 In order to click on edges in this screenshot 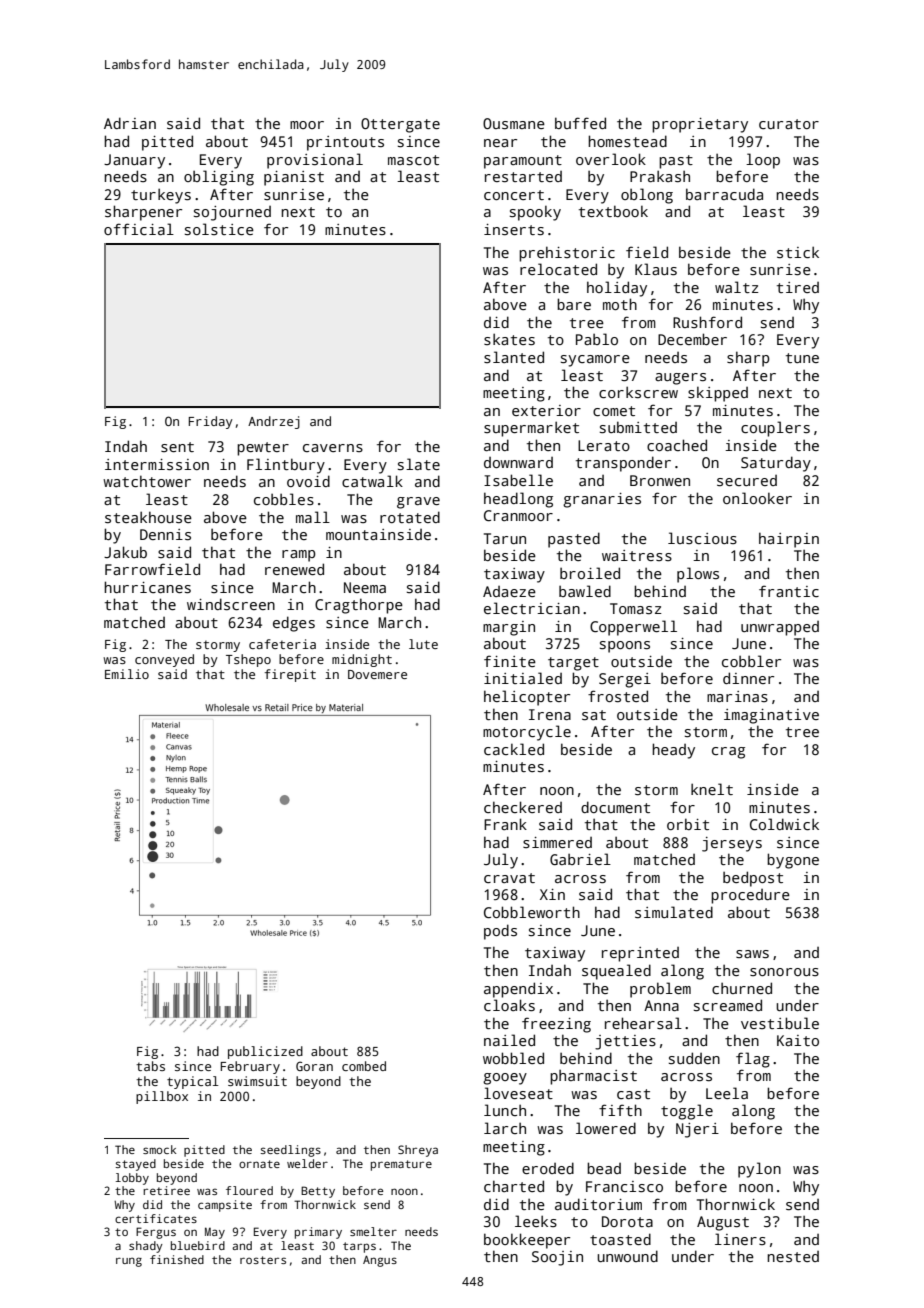, I will do `click(294, 624)`.
